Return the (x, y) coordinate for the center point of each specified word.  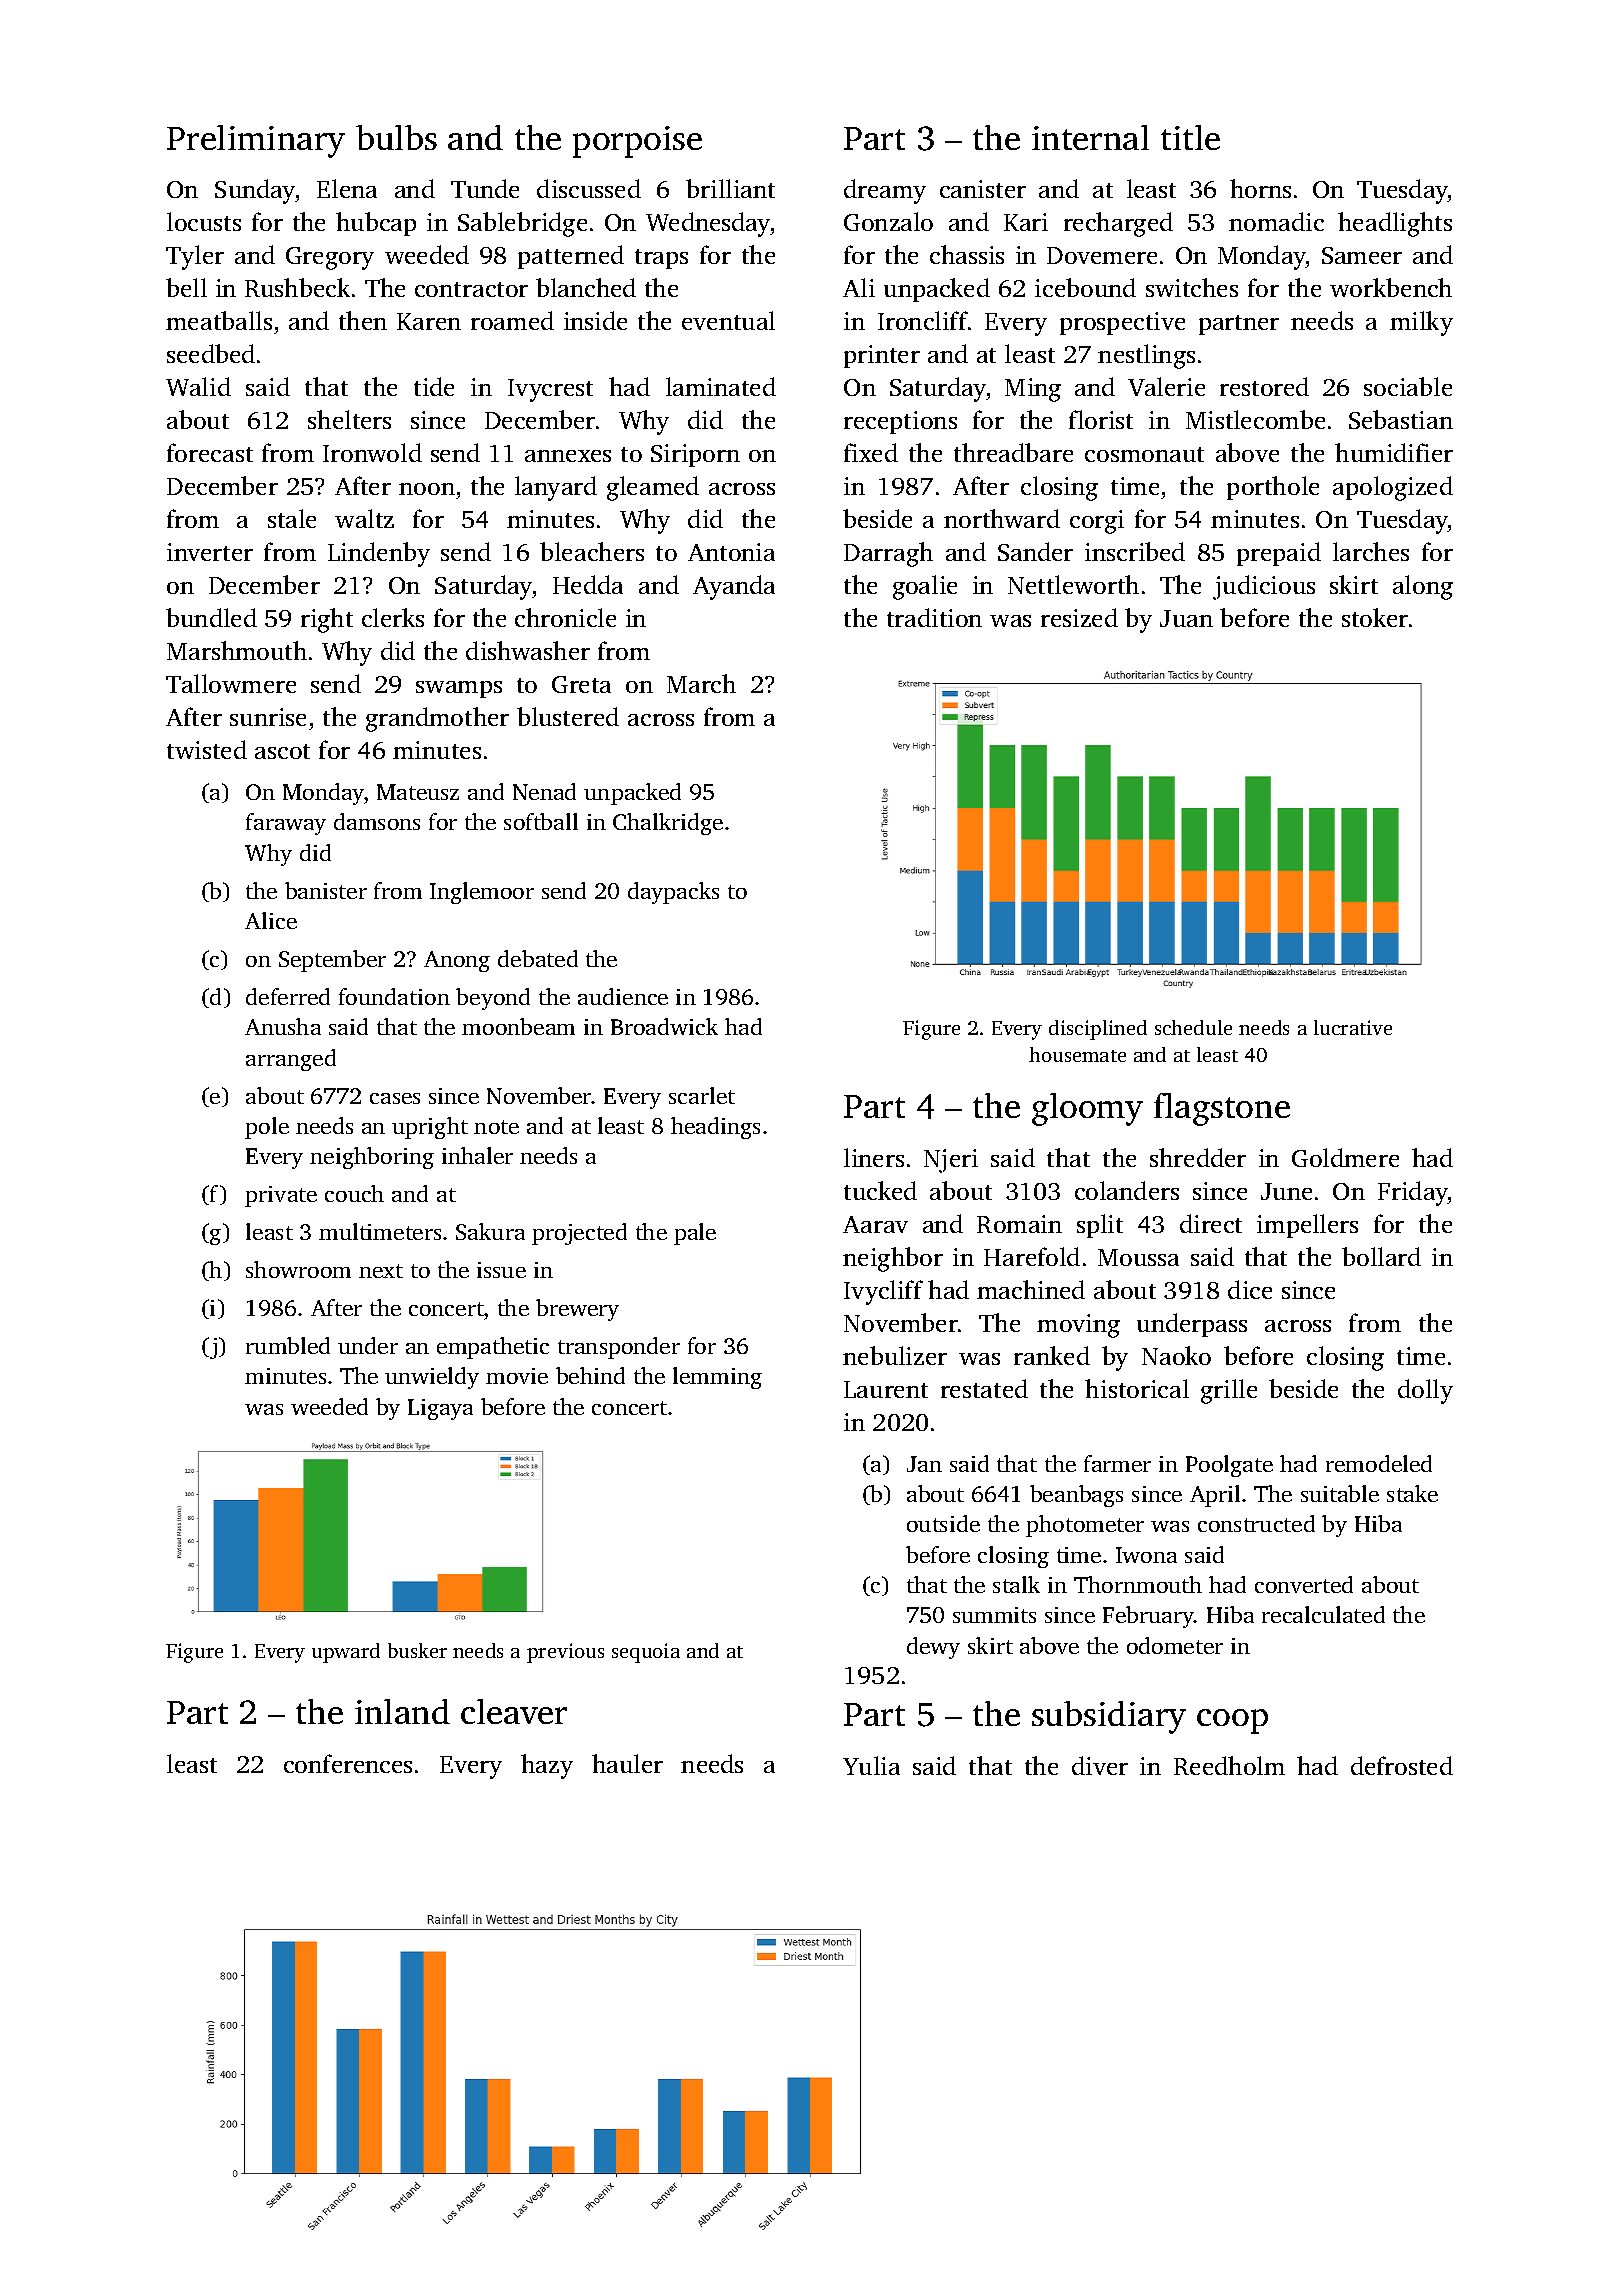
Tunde (485, 188)
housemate (1077, 1054)
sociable (1408, 386)
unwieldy (432, 1378)
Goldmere (1345, 1157)
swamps (459, 689)
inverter (210, 552)
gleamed (653, 488)
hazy (547, 1766)
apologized (1393, 488)
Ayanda (734, 587)
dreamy (885, 191)
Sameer (1362, 255)
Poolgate (1229, 1466)
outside (943, 1523)
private (281, 1196)
